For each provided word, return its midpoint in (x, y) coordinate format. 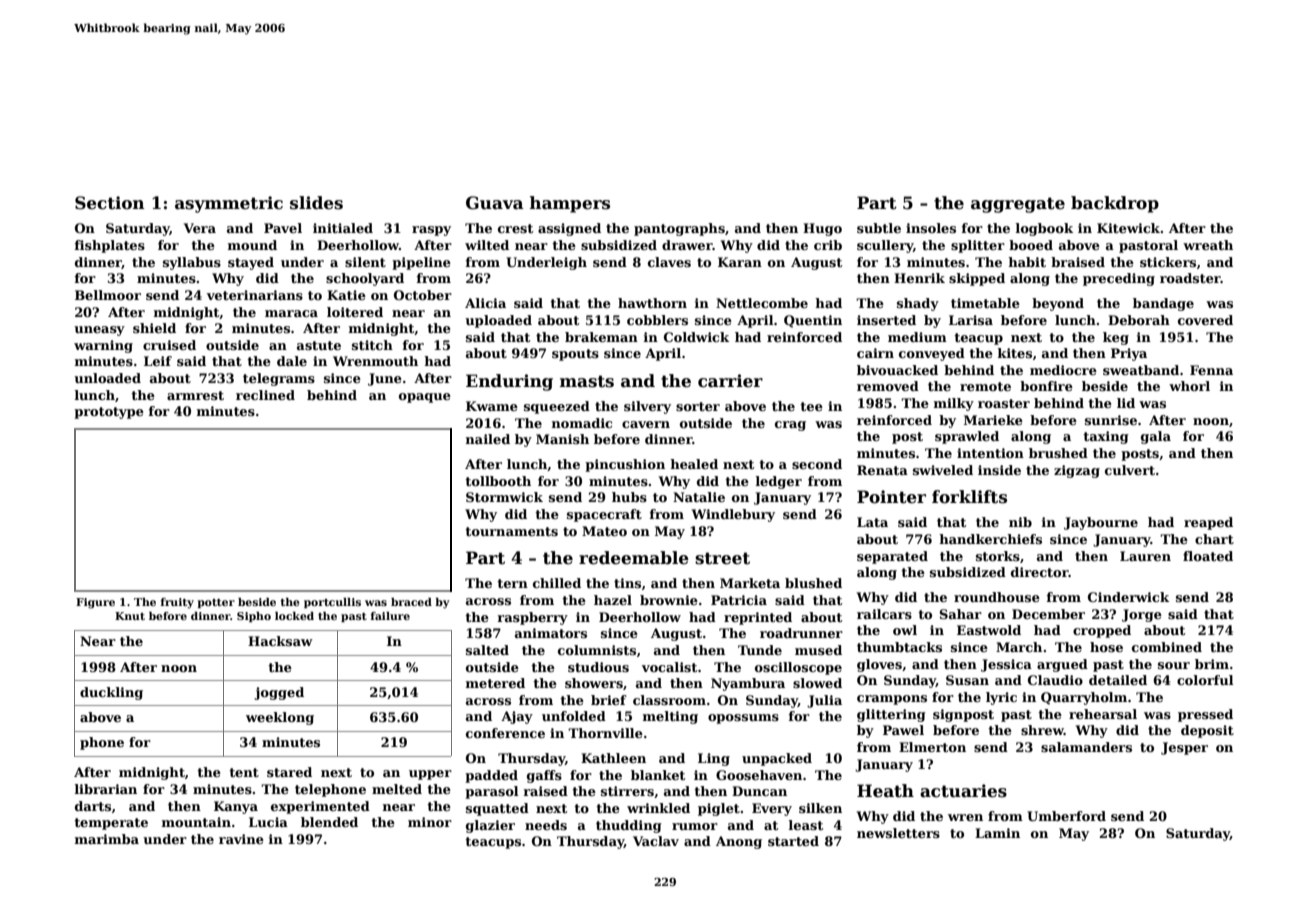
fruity (177, 603)
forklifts (969, 497)
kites (1014, 353)
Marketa (750, 583)
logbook (1044, 229)
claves (669, 262)
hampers (570, 204)
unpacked (777, 759)
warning (103, 346)
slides (316, 203)
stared (289, 772)
